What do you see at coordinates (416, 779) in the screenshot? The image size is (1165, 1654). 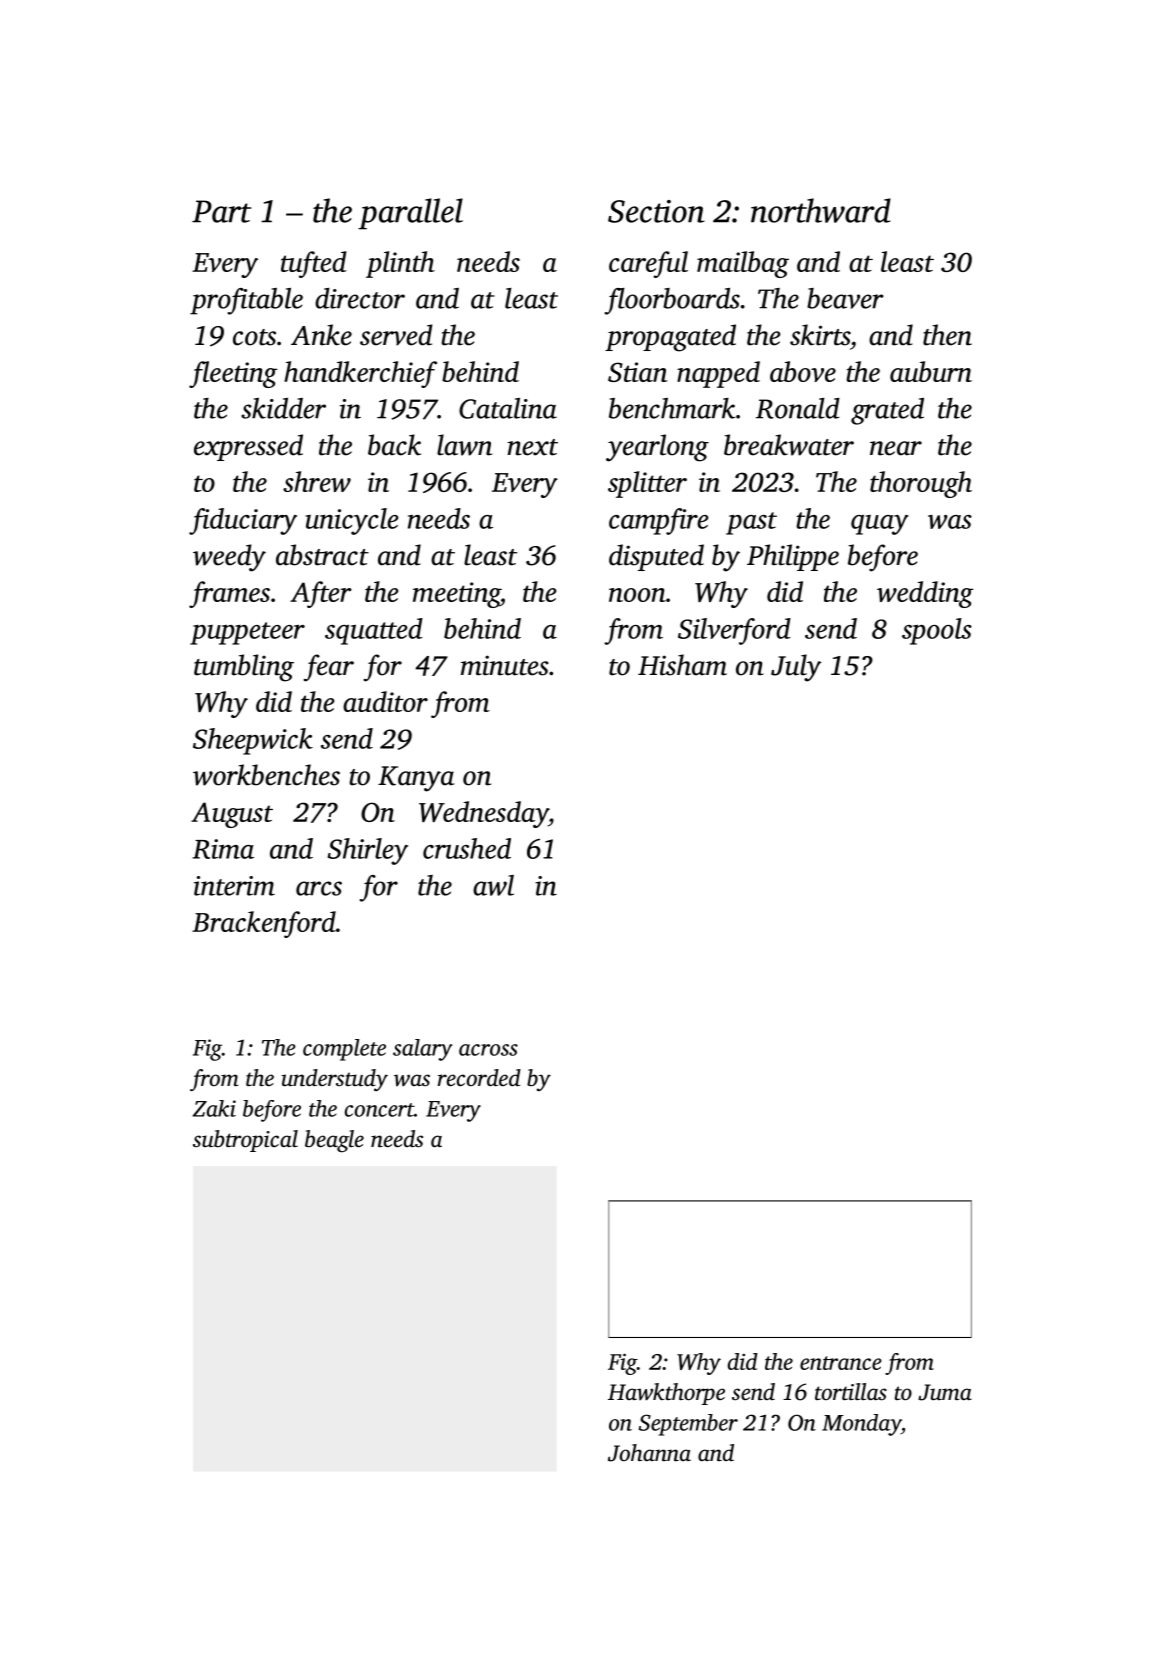 I see `Kanya` at bounding box center [416, 779].
